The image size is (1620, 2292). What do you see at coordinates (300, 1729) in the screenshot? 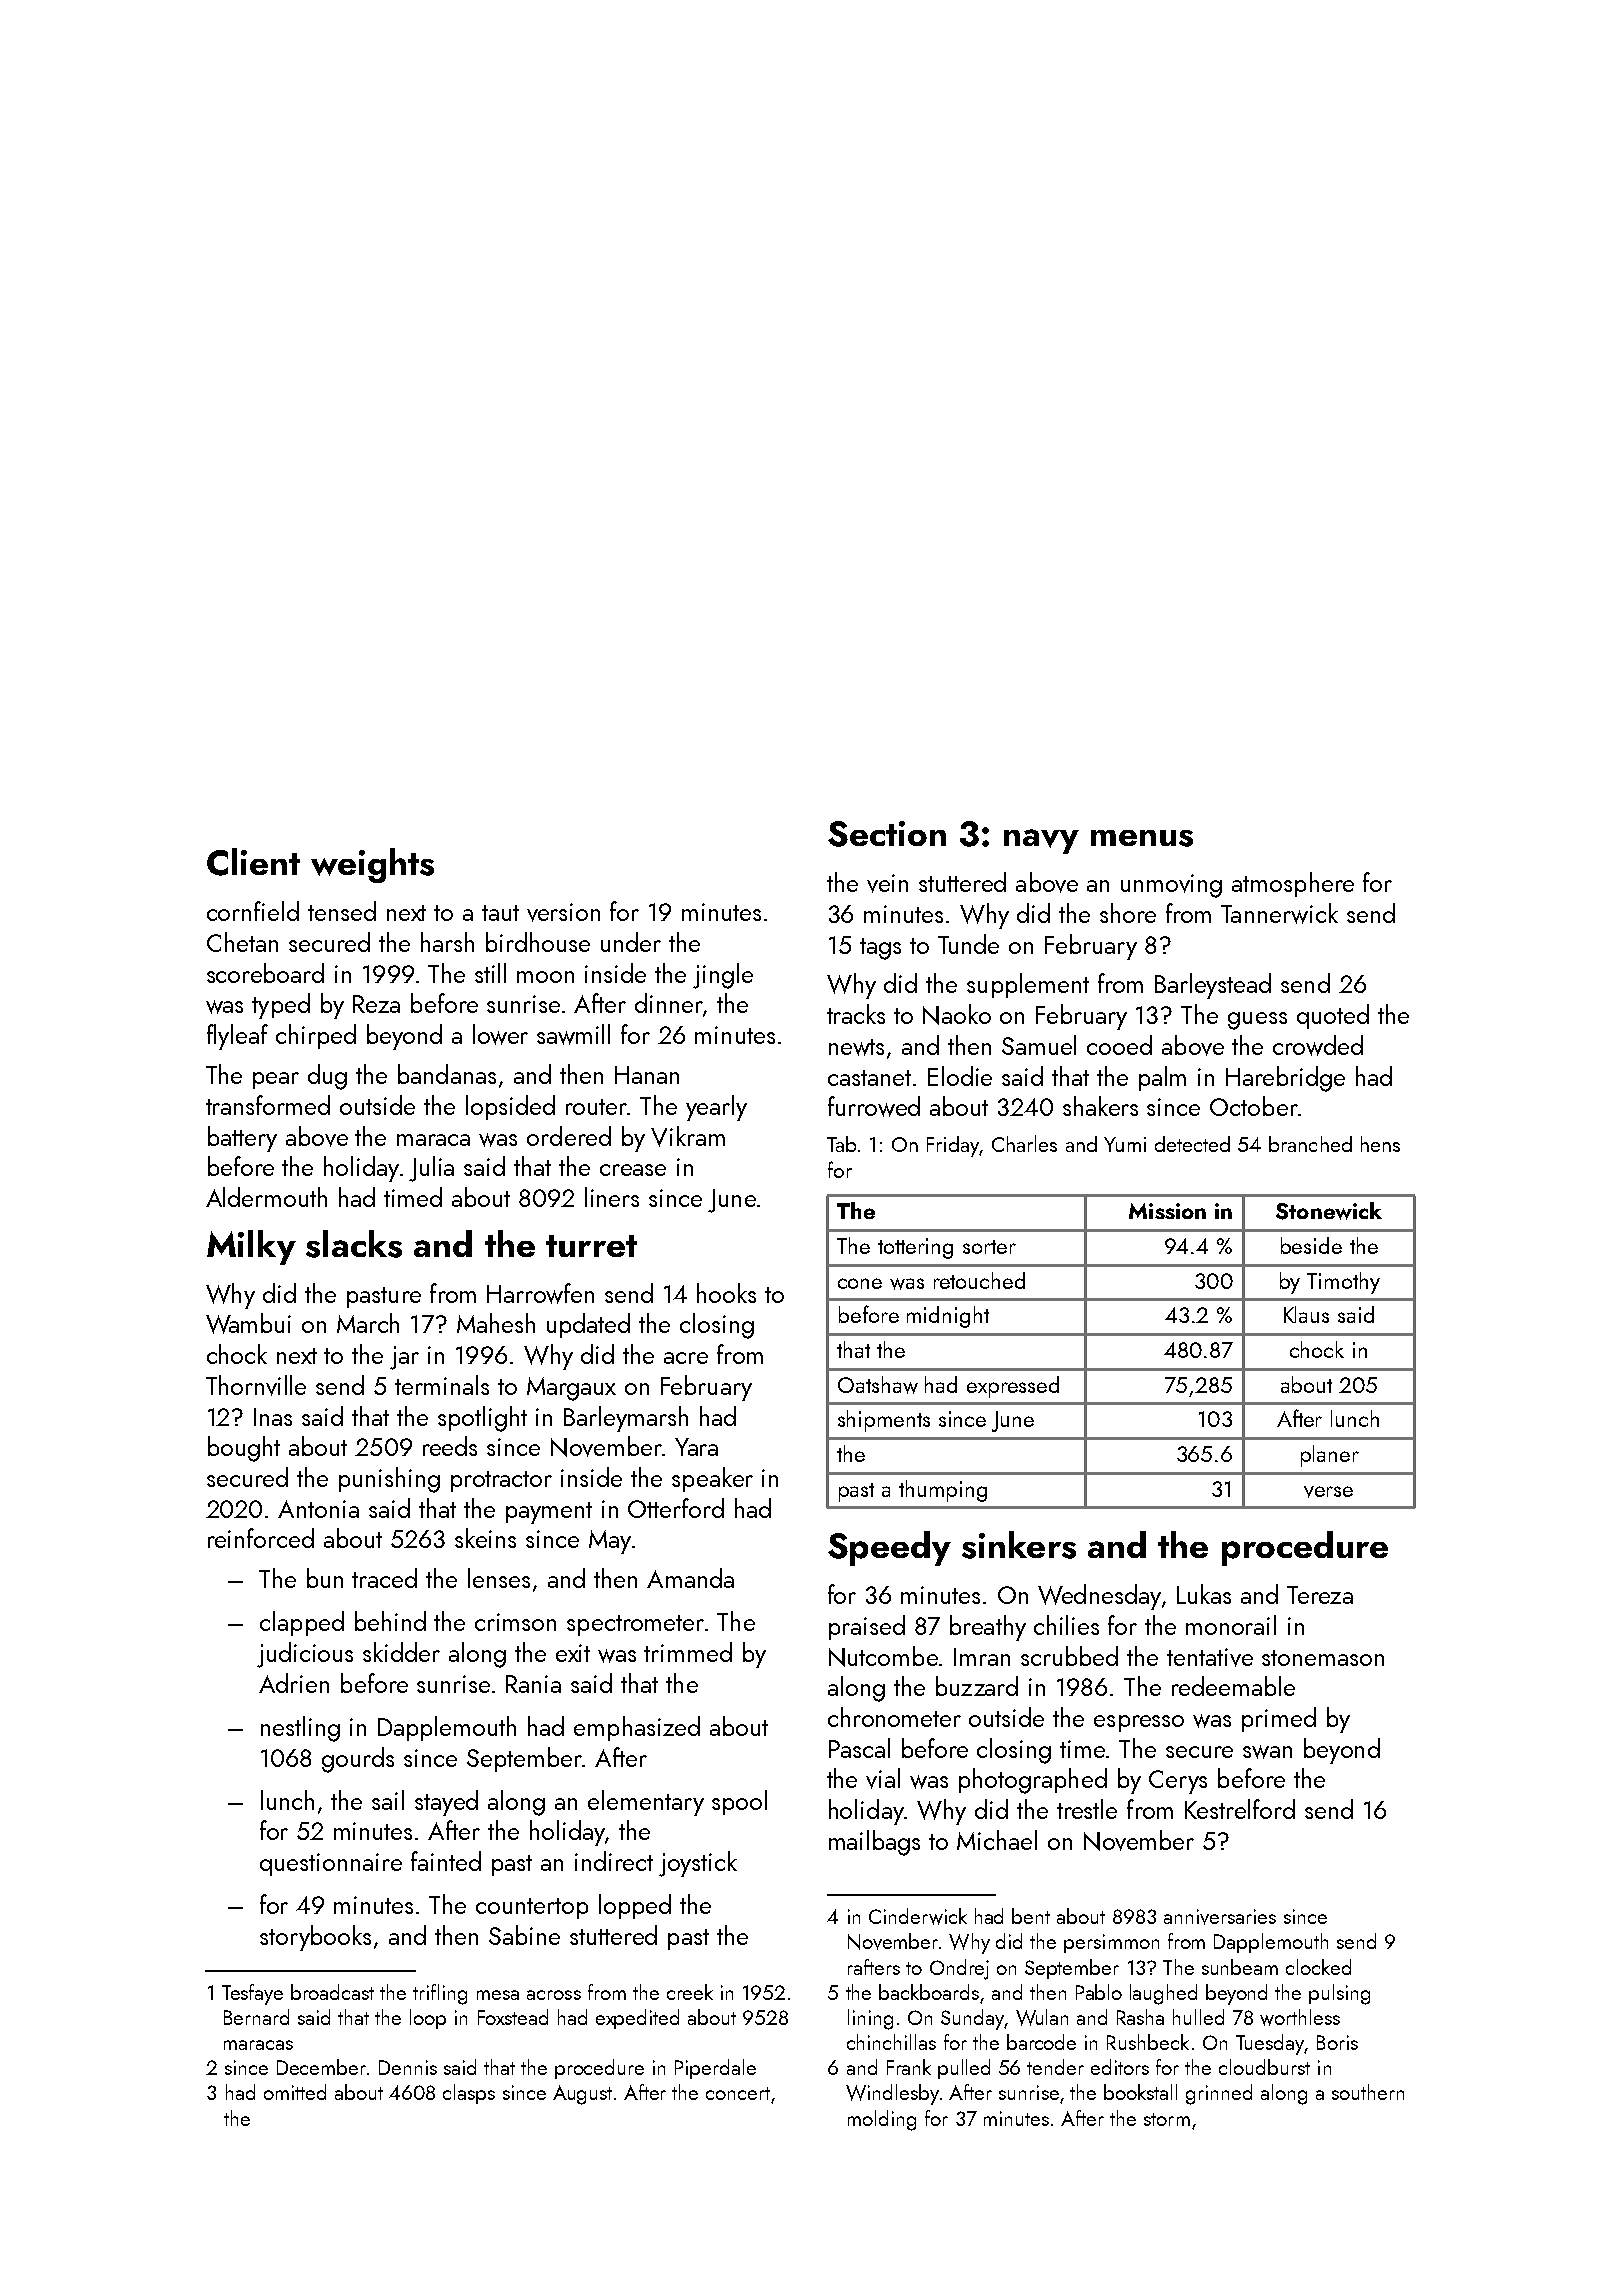
I see `nestling` at bounding box center [300, 1729].
